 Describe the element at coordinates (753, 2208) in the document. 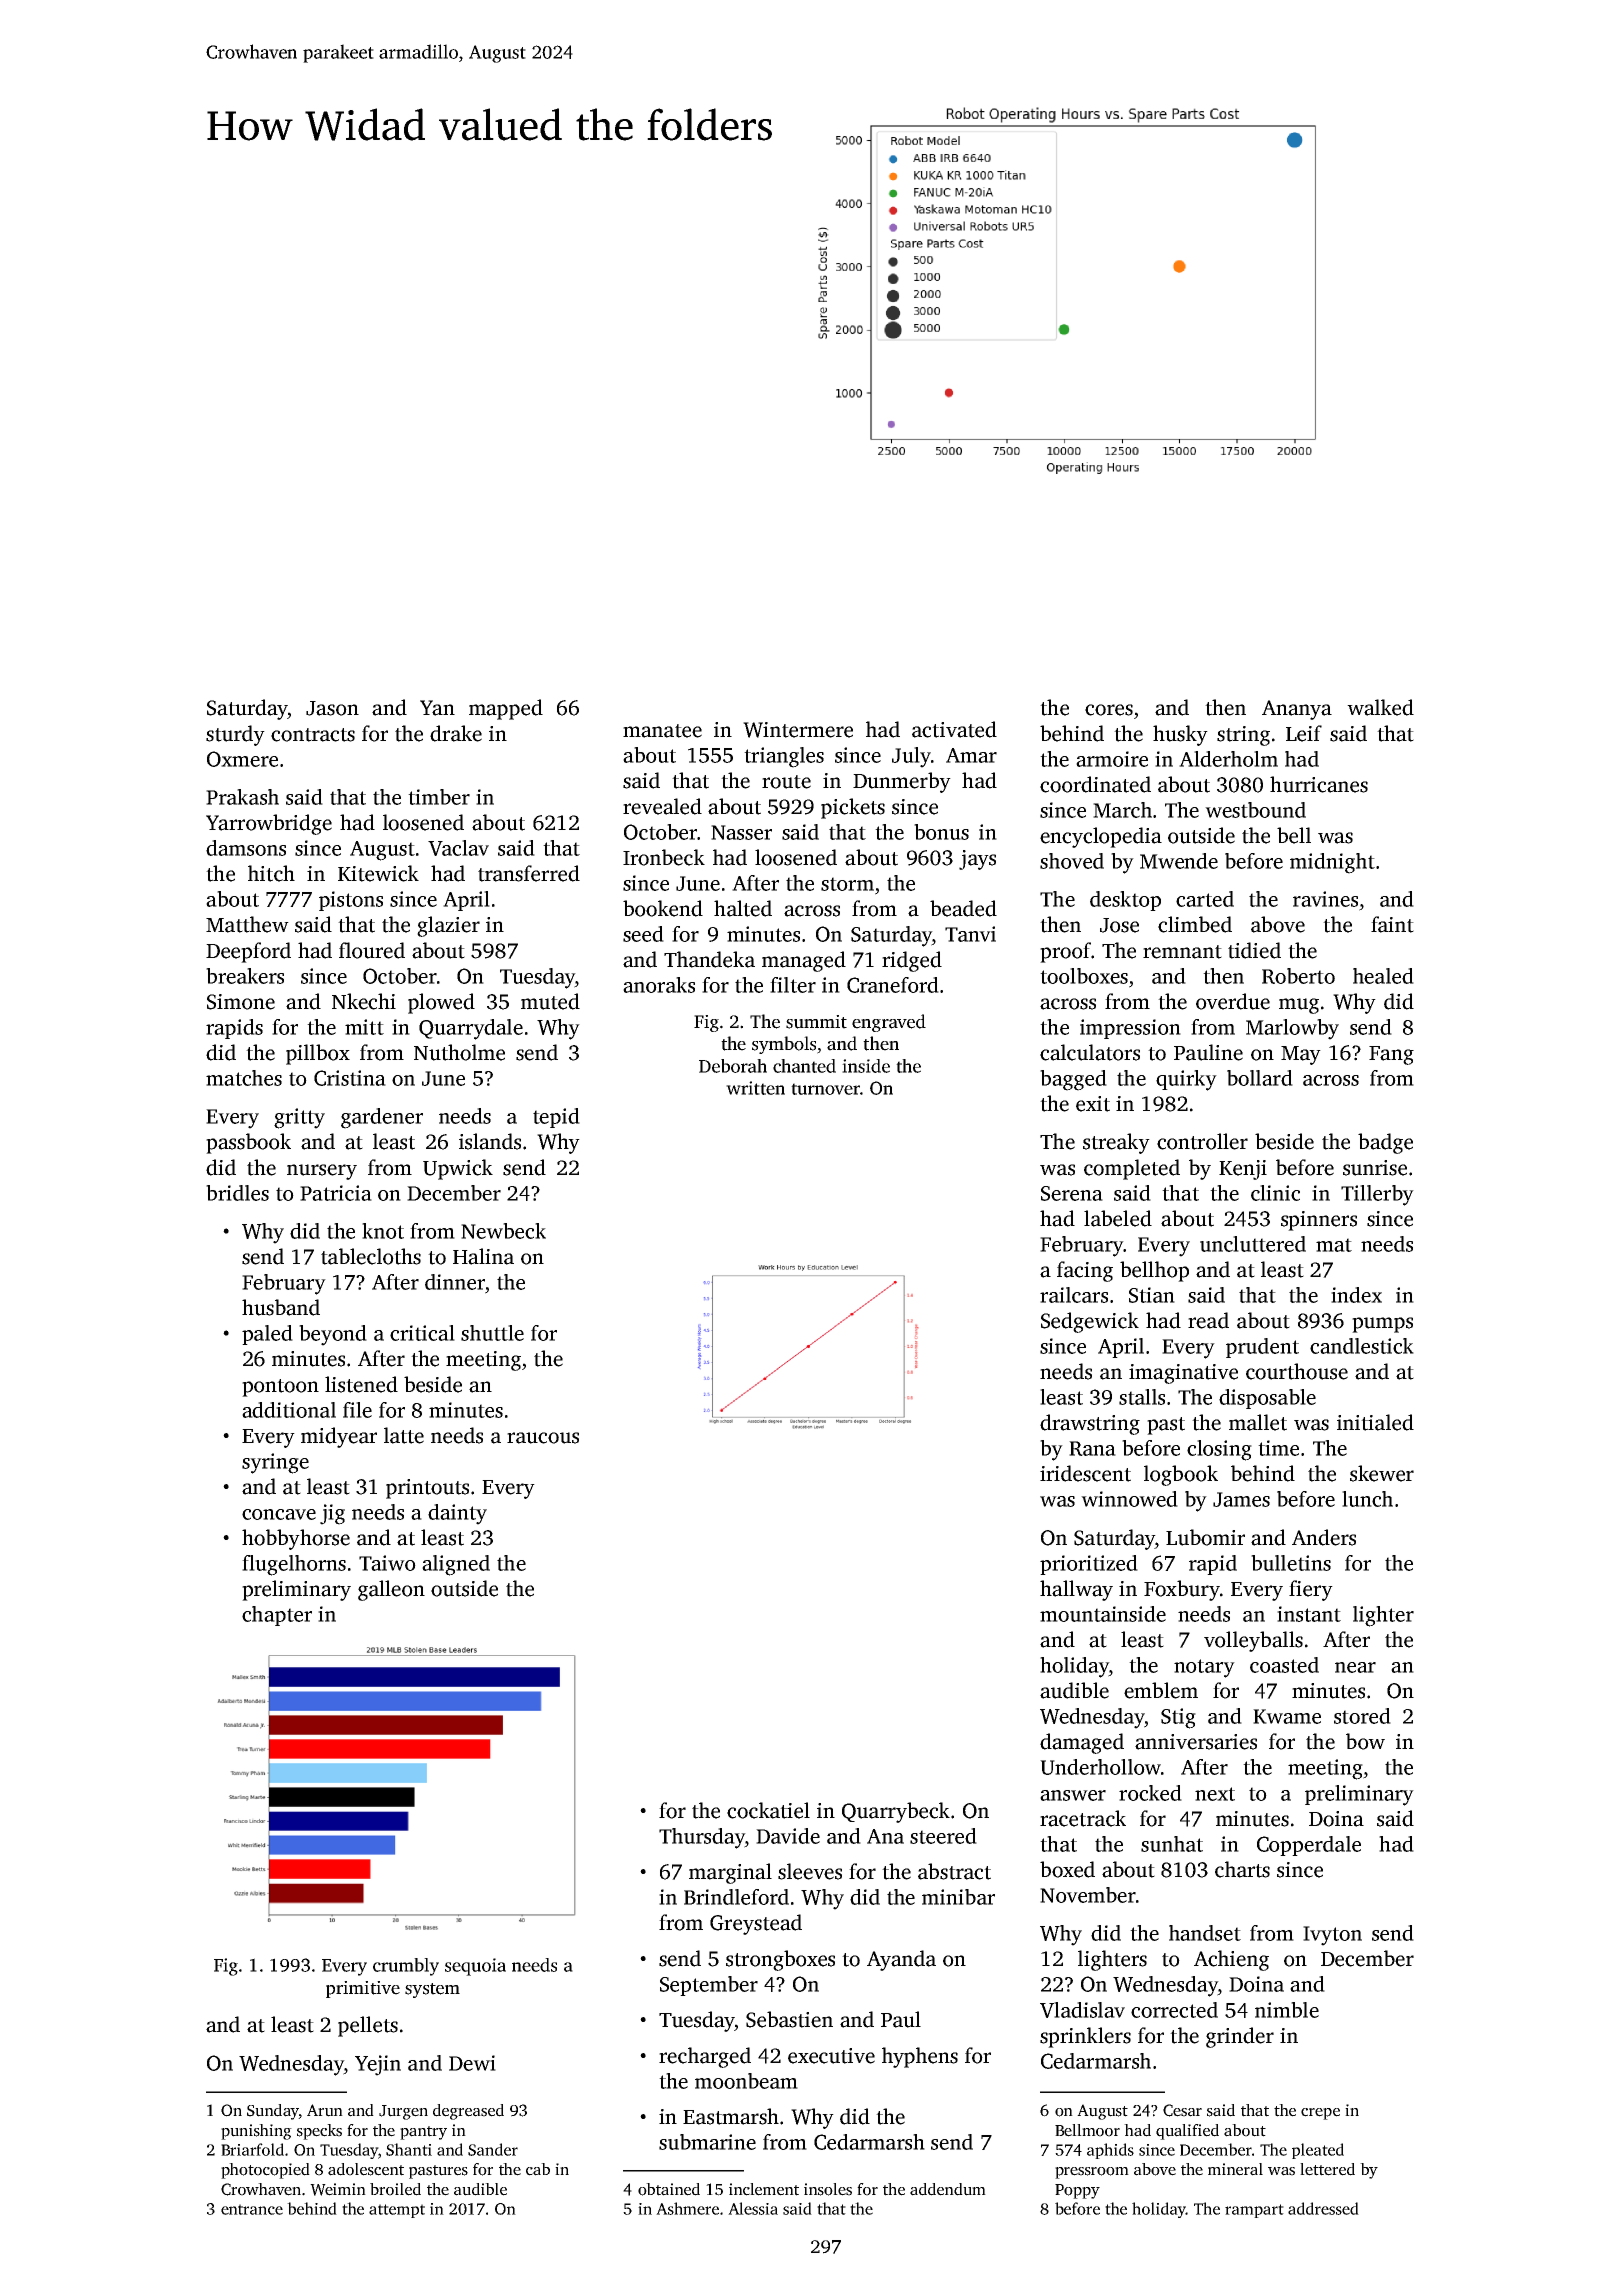

I see `Alessia` at that location.
